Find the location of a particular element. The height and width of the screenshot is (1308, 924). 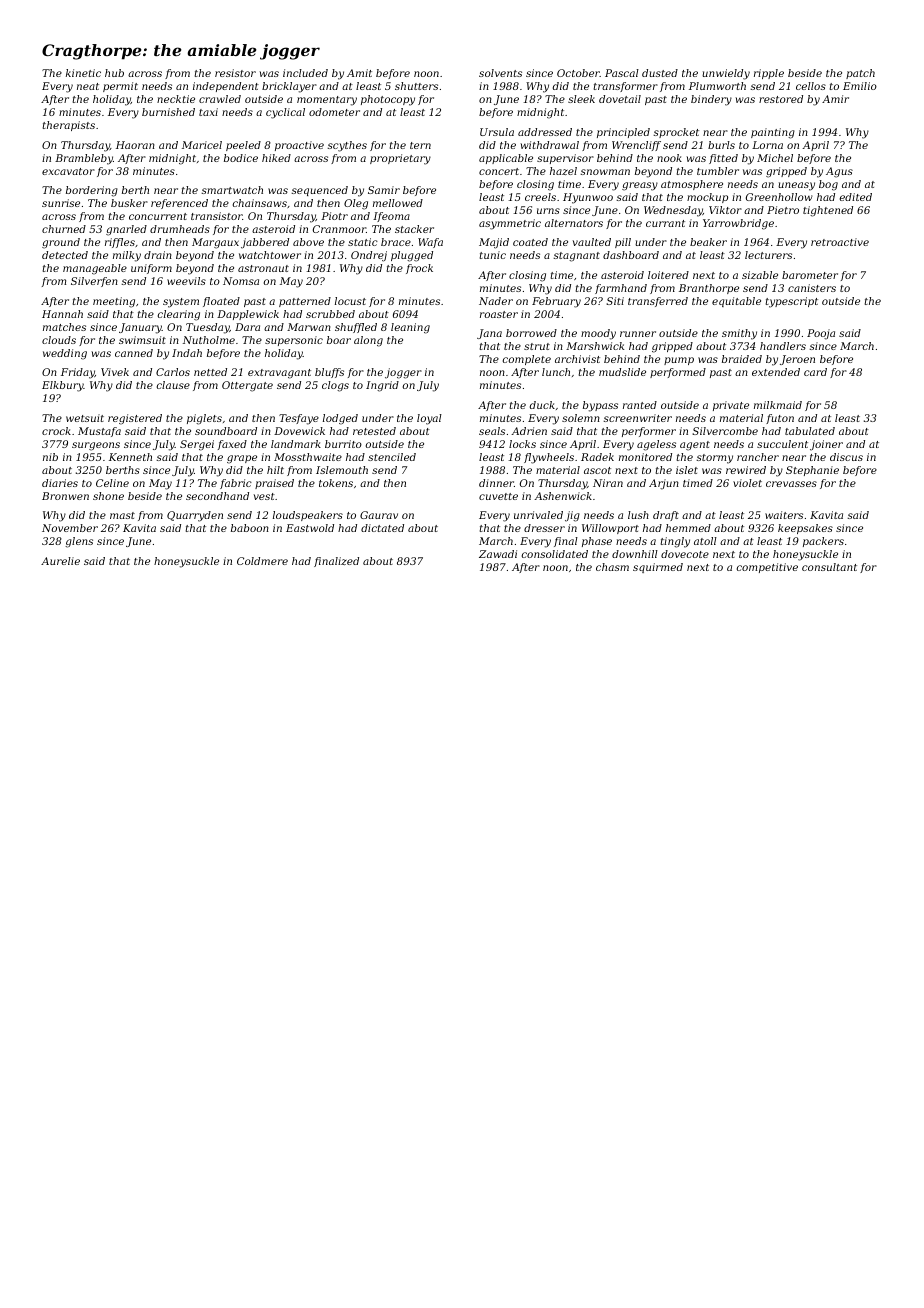

independent is located at coordinates (226, 87).
